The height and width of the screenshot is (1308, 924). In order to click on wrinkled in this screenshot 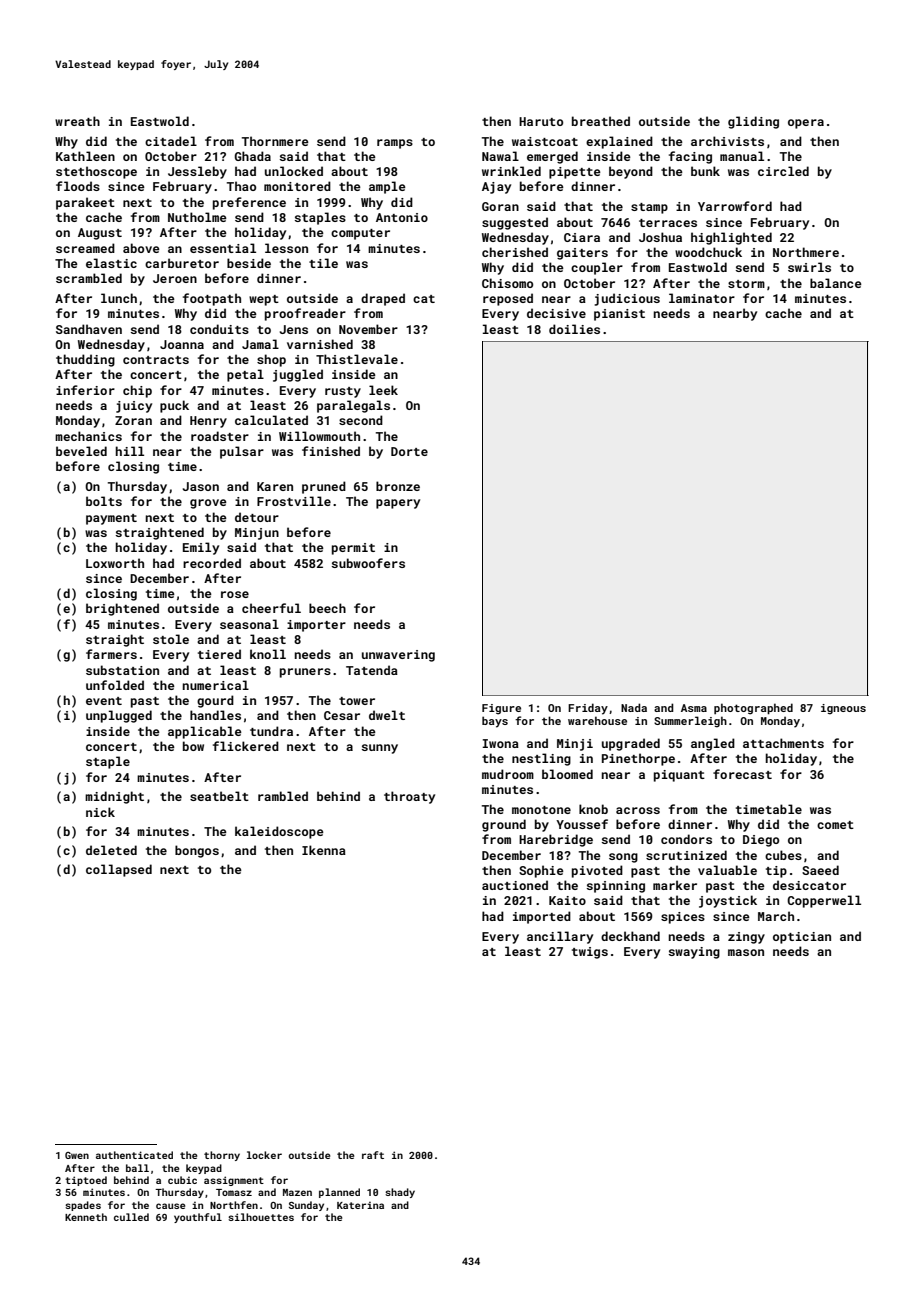, I will do `click(511, 171)`.
